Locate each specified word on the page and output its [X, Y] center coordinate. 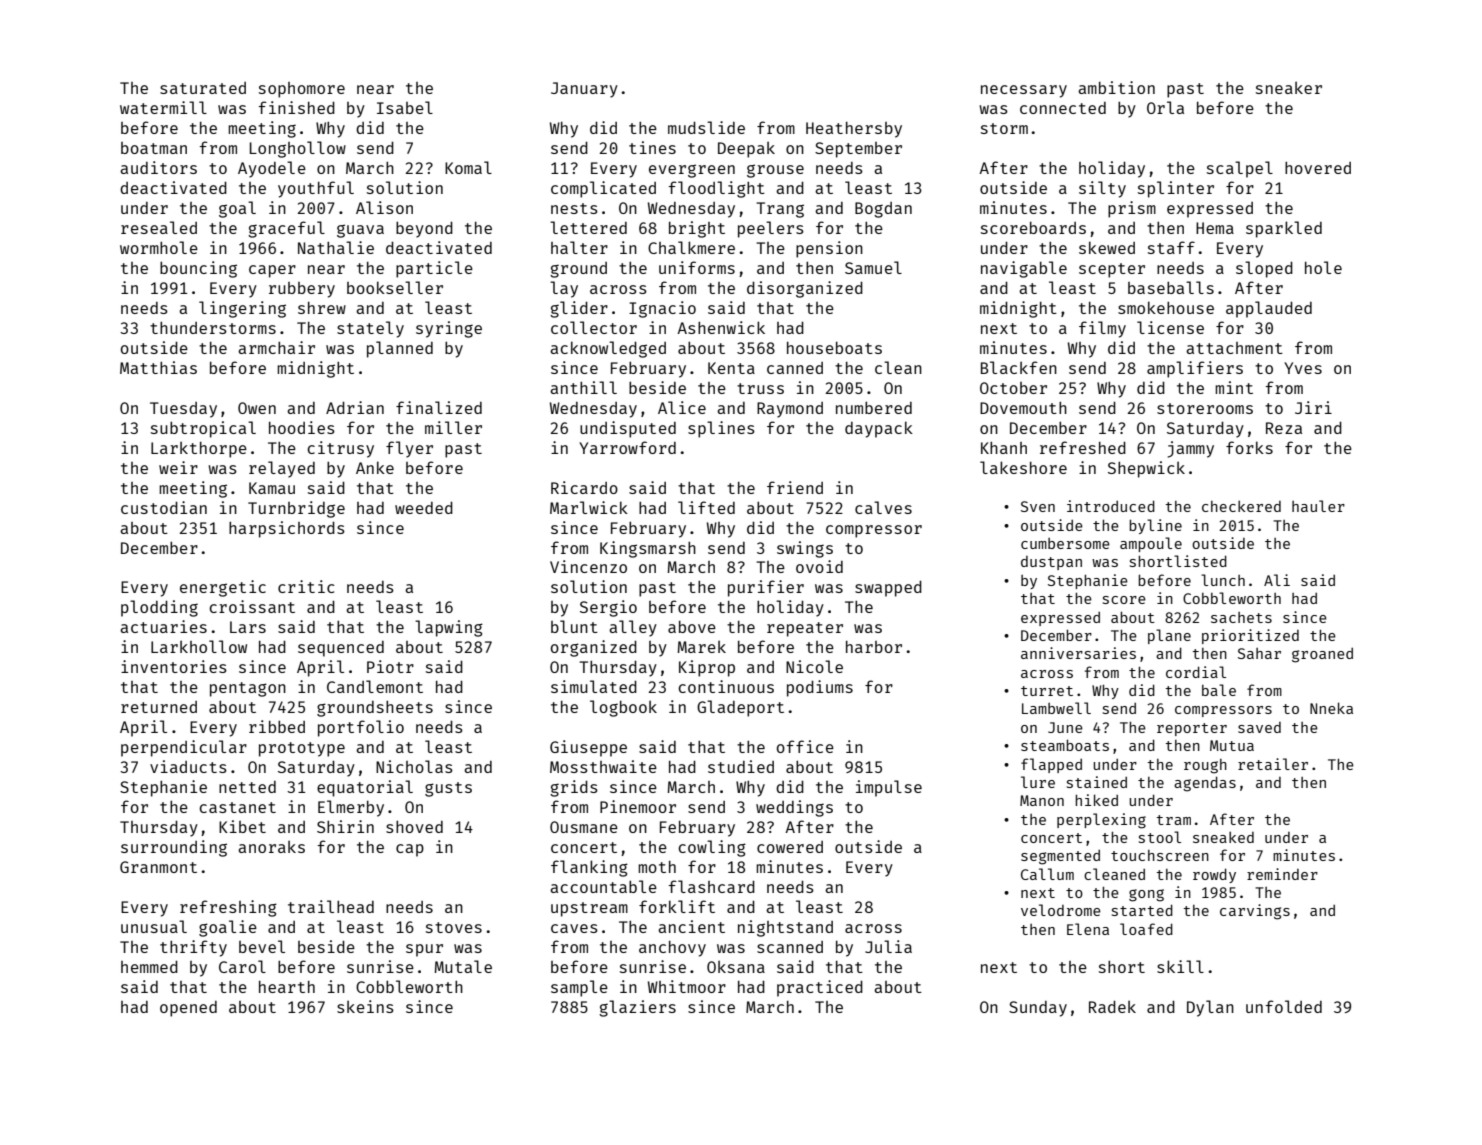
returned [159, 707]
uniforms [697, 267]
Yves [1303, 368]
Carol [242, 966]
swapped [888, 588]
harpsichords [287, 529]
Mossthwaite [603, 766]
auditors [158, 167]
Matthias [158, 367]
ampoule [1151, 544]
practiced [820, 988]
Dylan [1210, 1008]
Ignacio [662, 309]
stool [1160, 837]
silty [1102, 189]
